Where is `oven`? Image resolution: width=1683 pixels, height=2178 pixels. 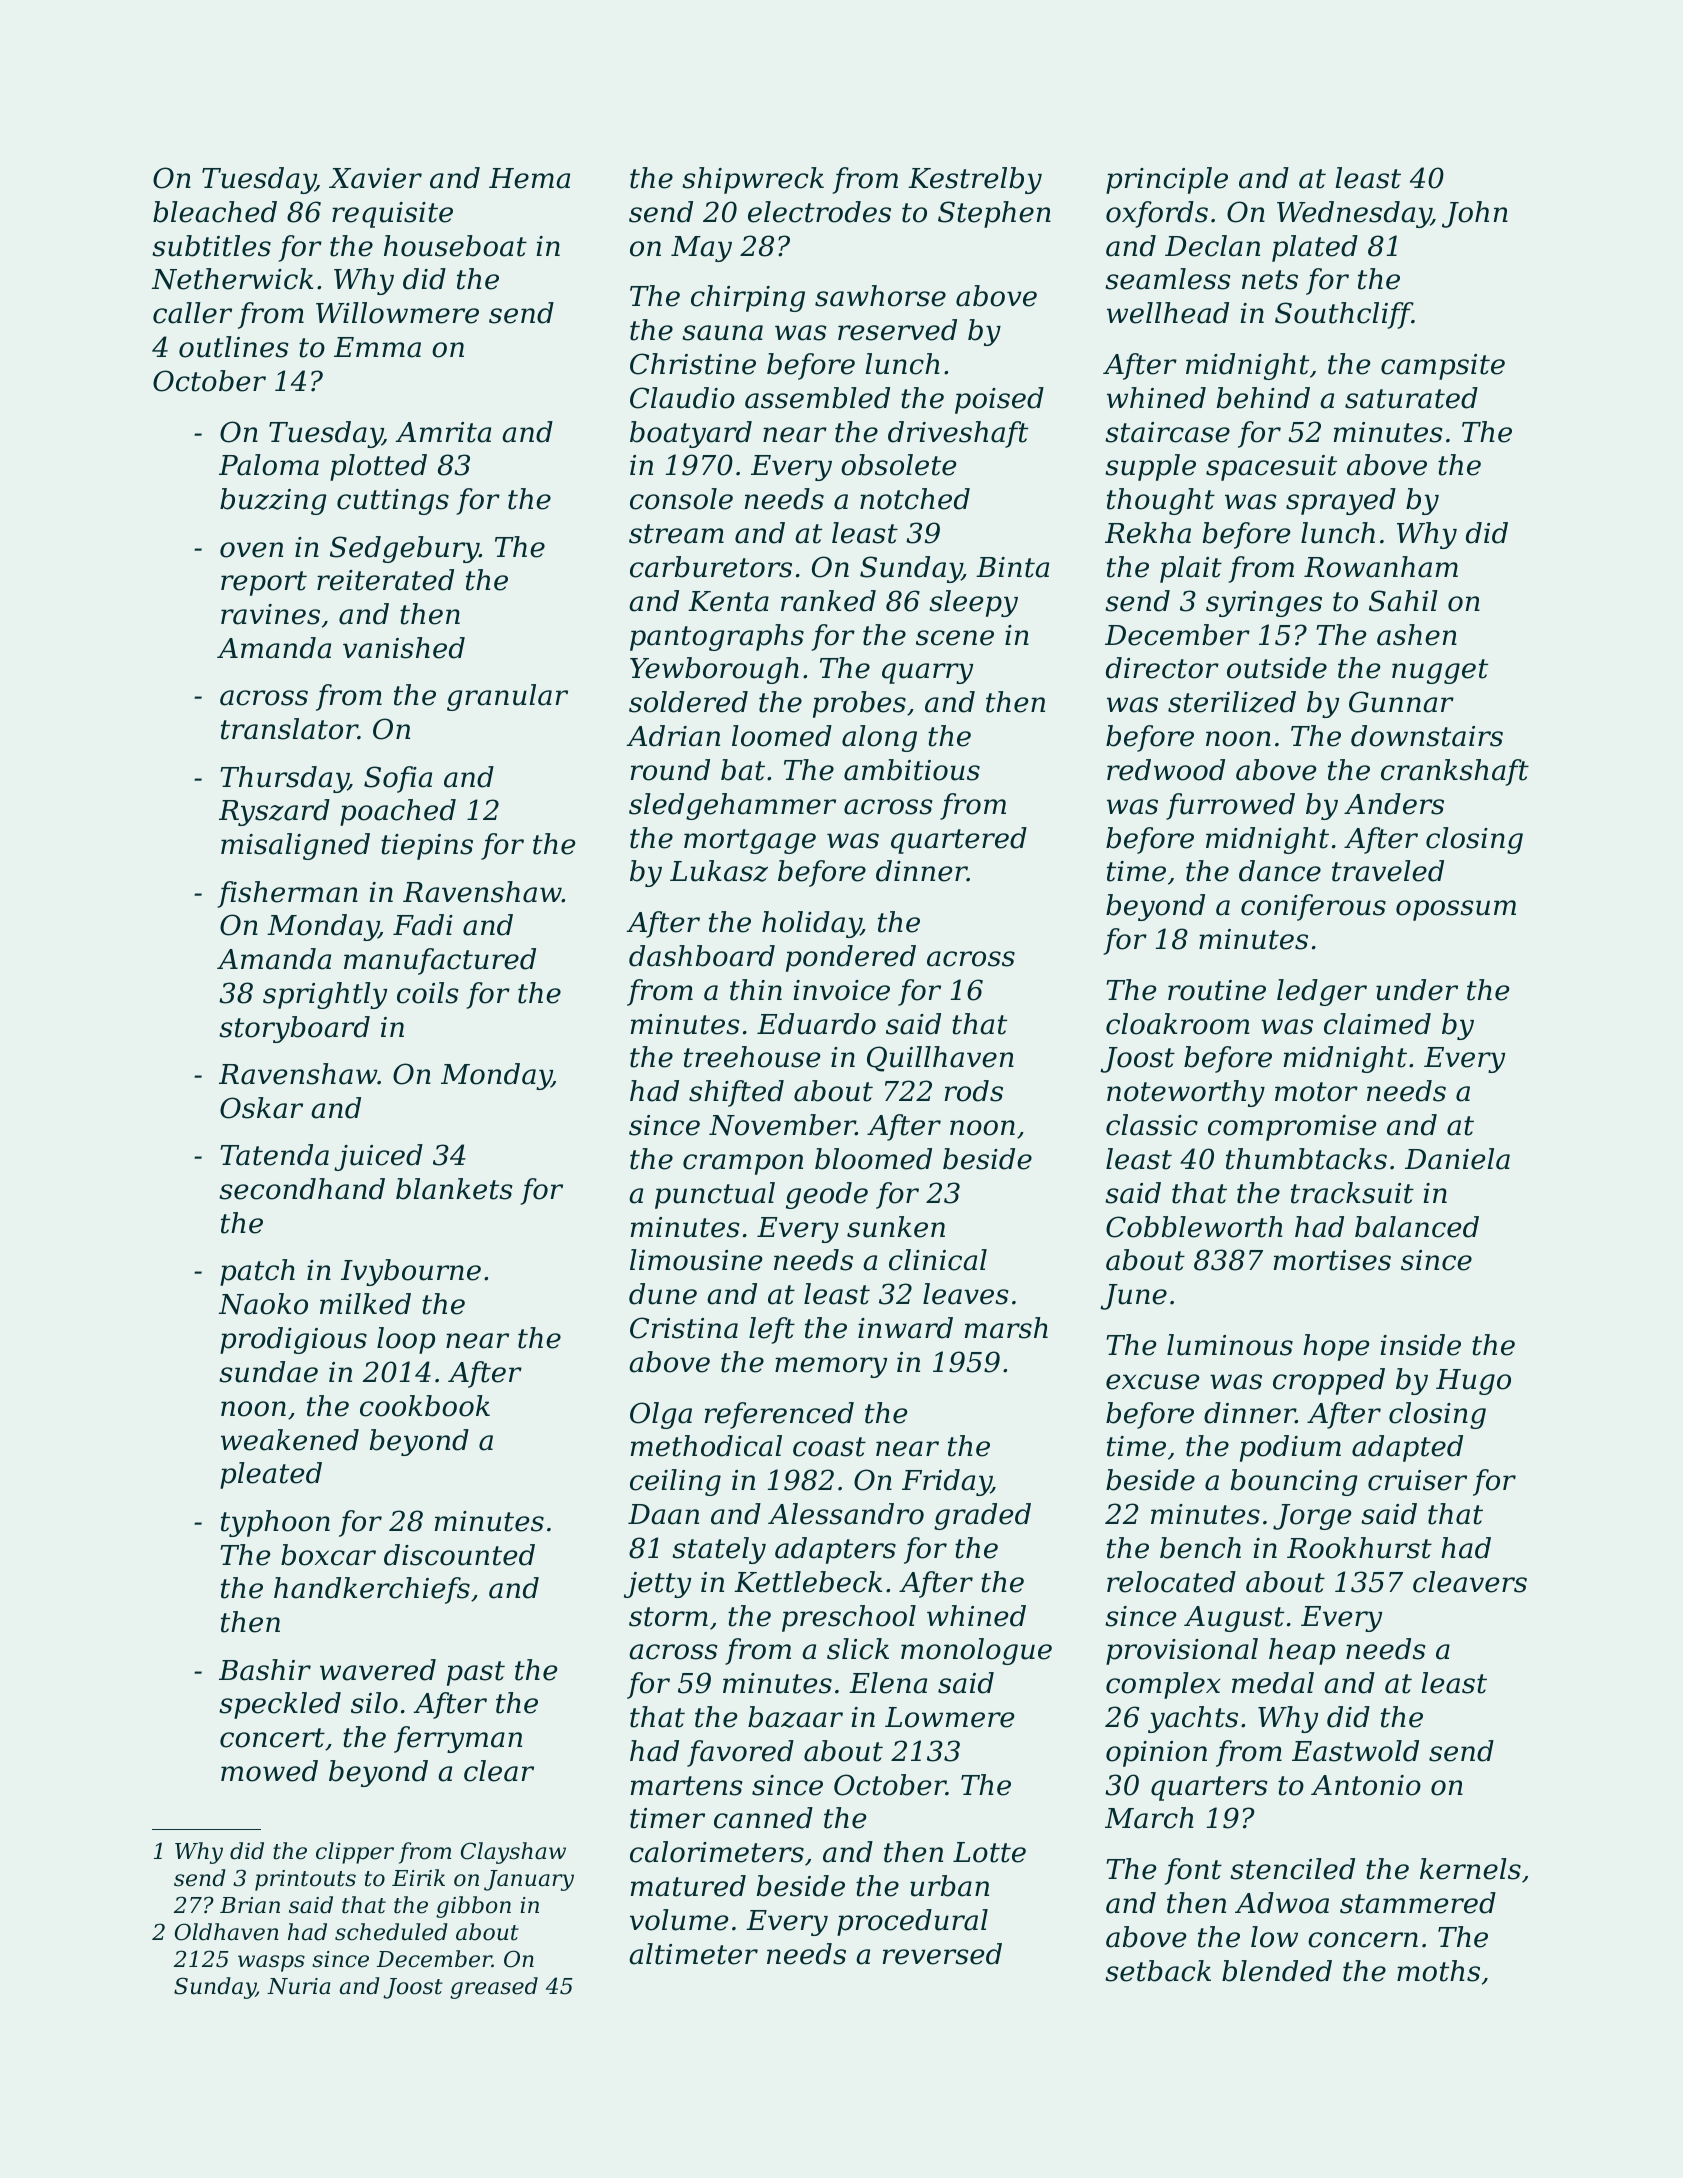
oven is located at coordinates (251, 550).
